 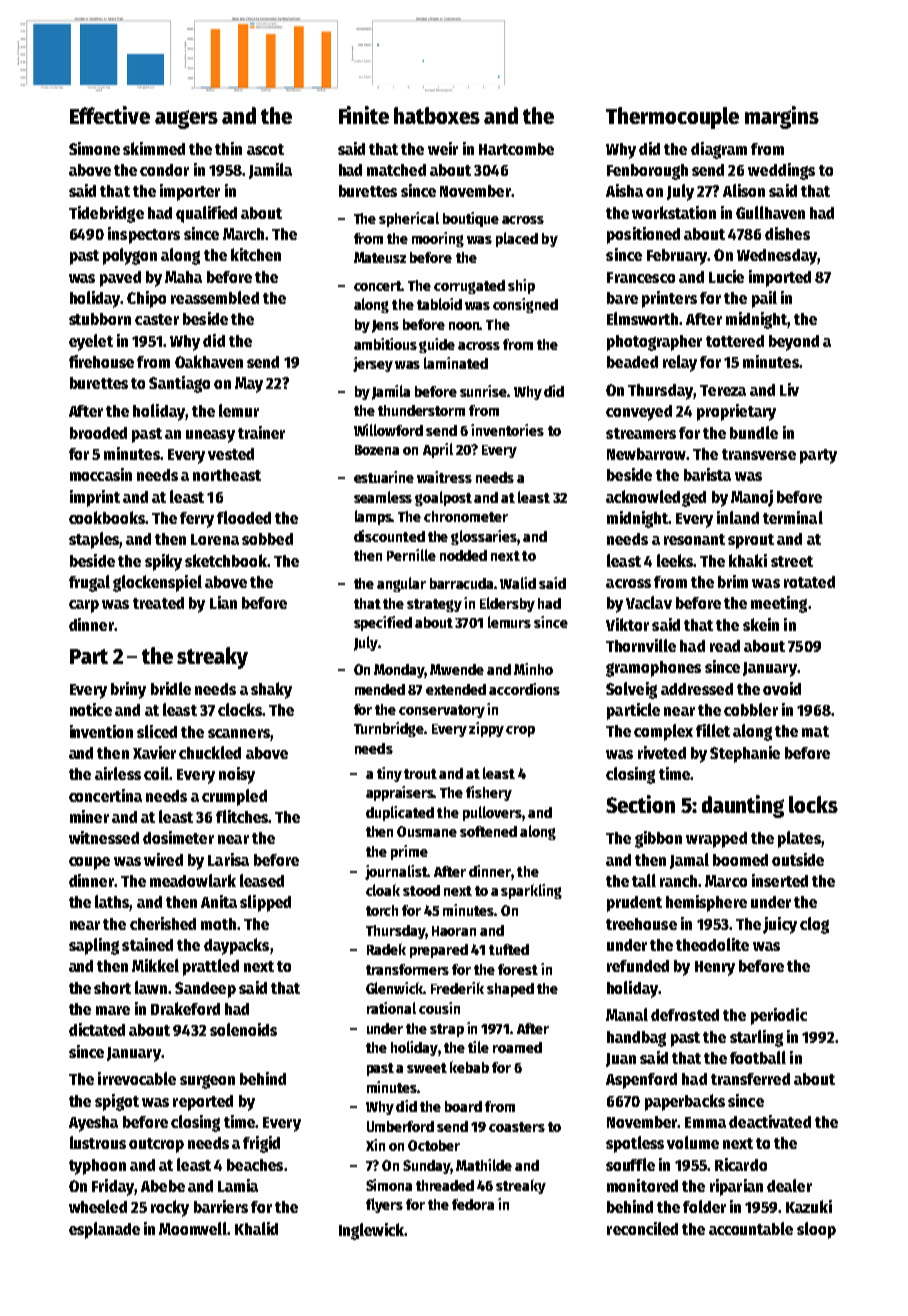 What do you see at coordinates (473, 1204) in the screenshot?
I see `fedora` at bounding box center [473, 1204].
